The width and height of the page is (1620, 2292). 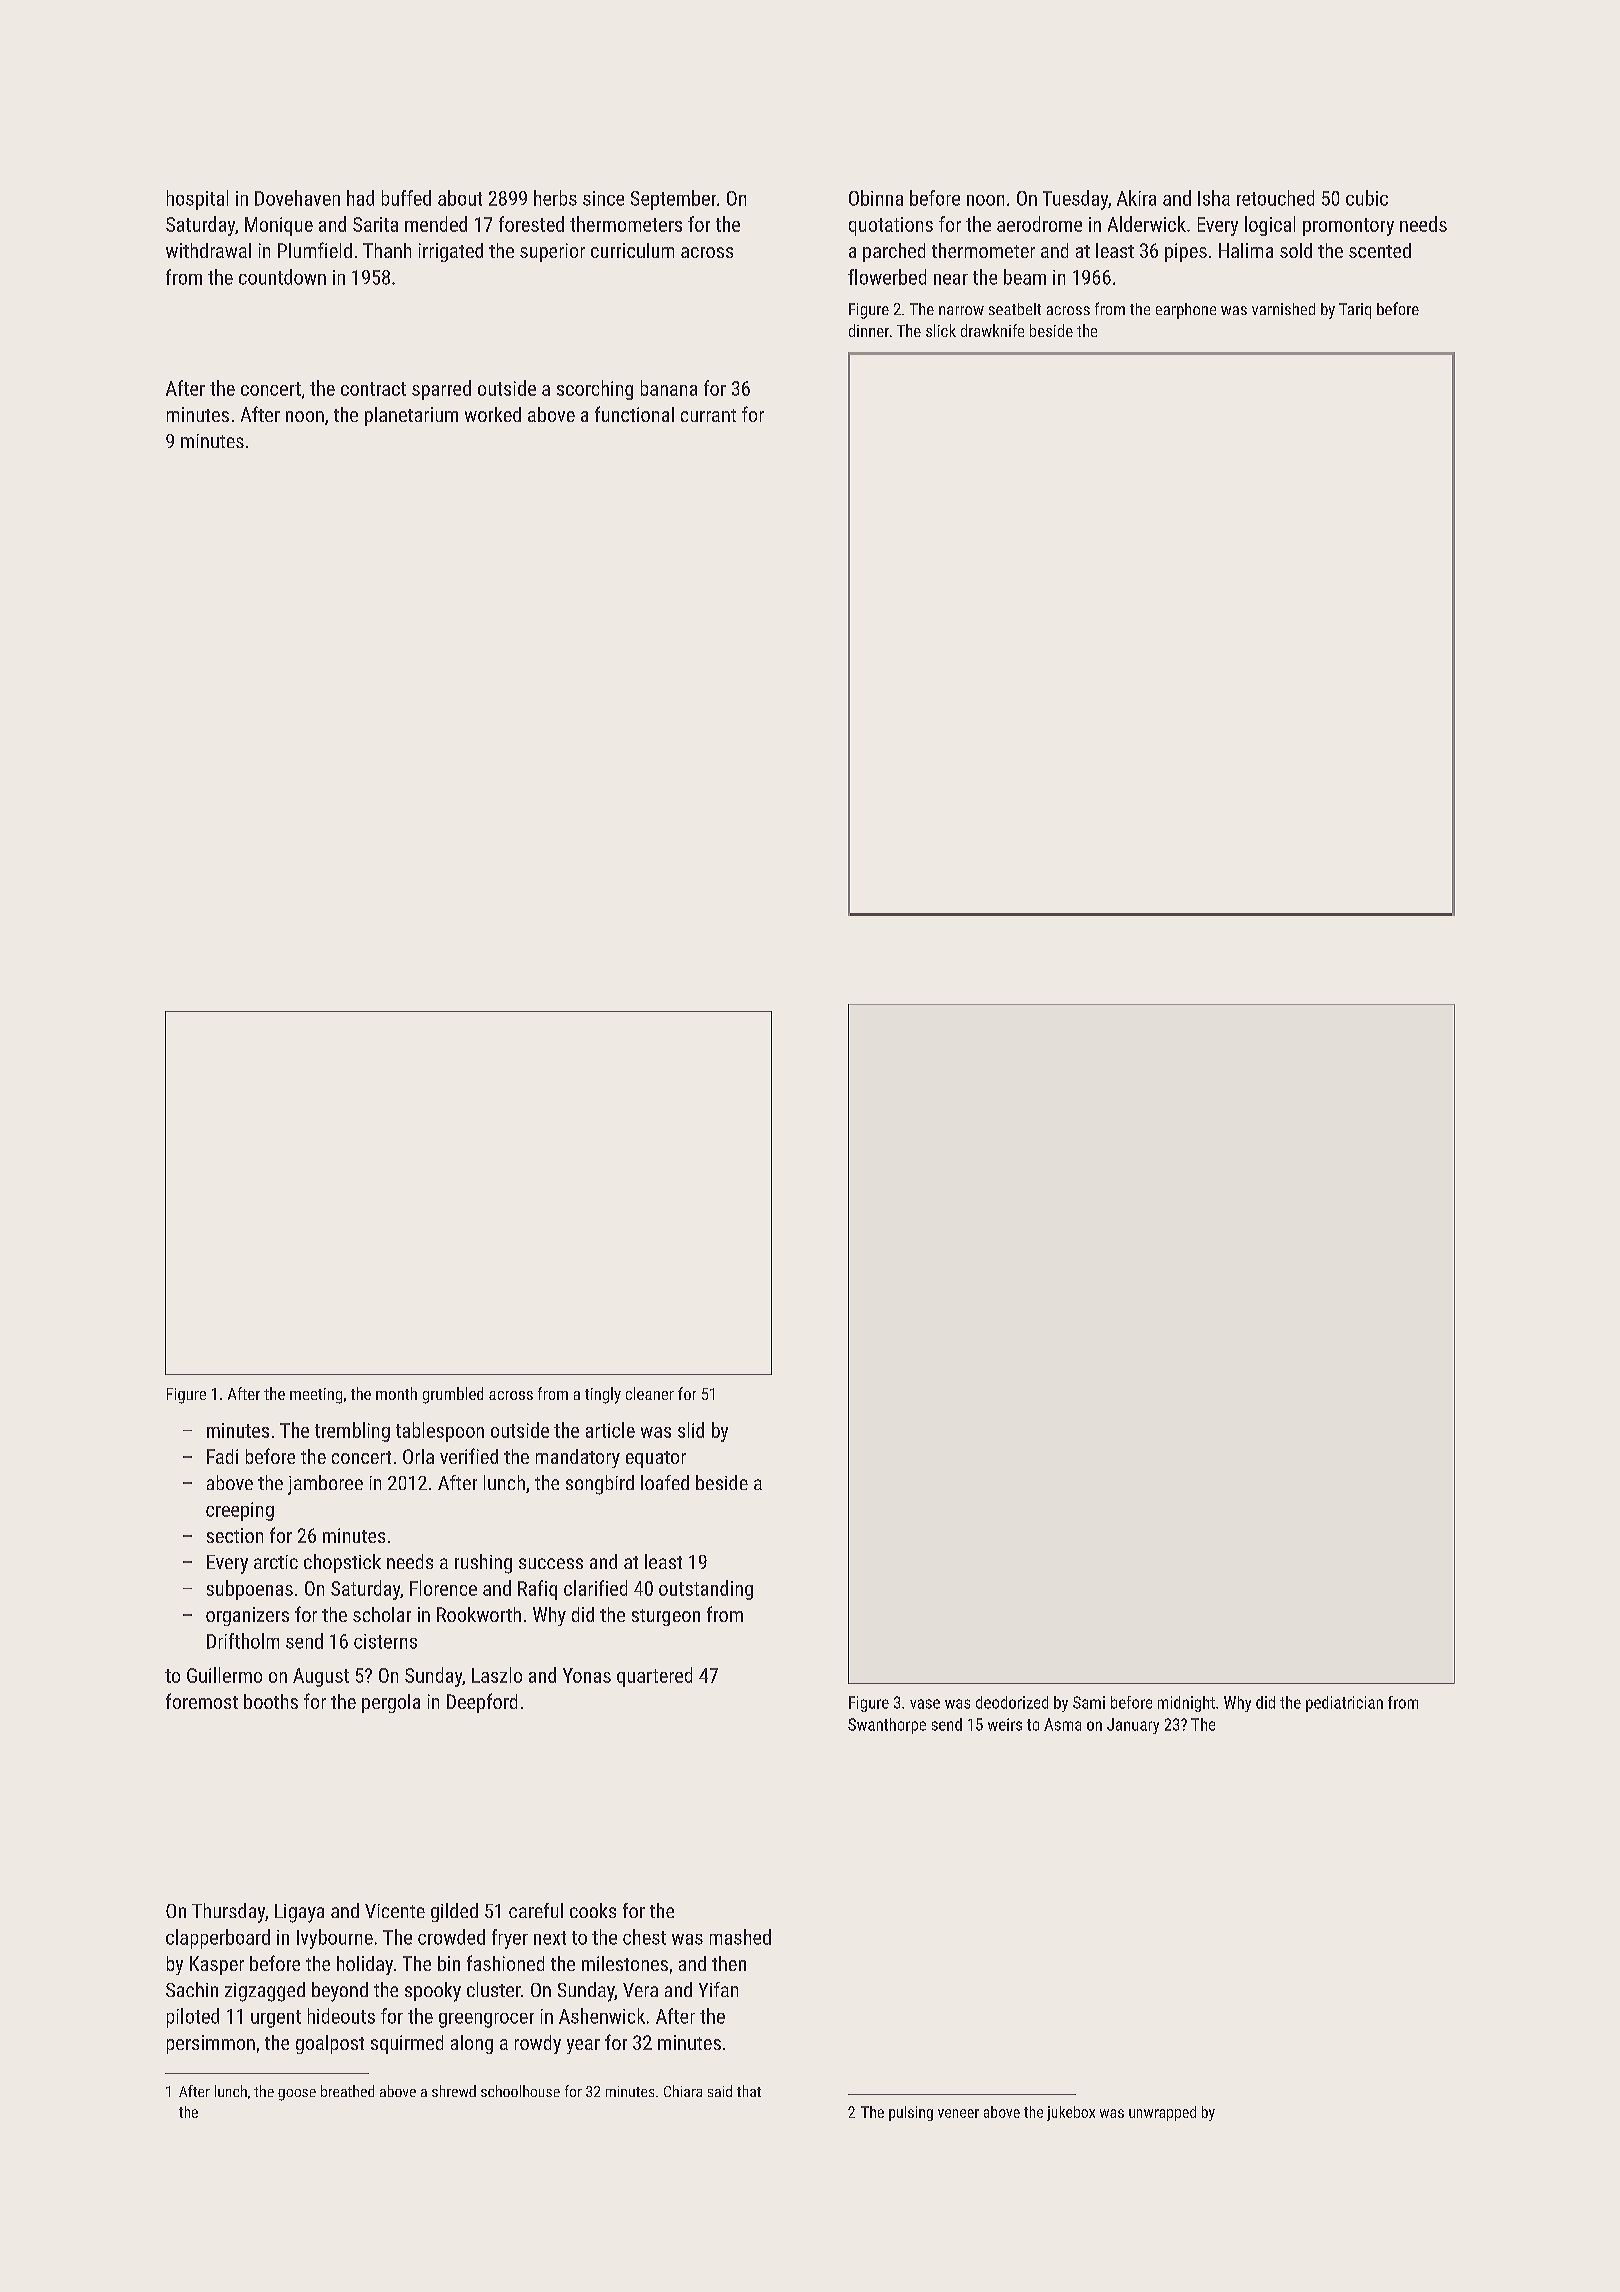 What do you see at coordinates (650, 1393) in the page?
I see `cleaner` at bounding box center [650, 1393].
